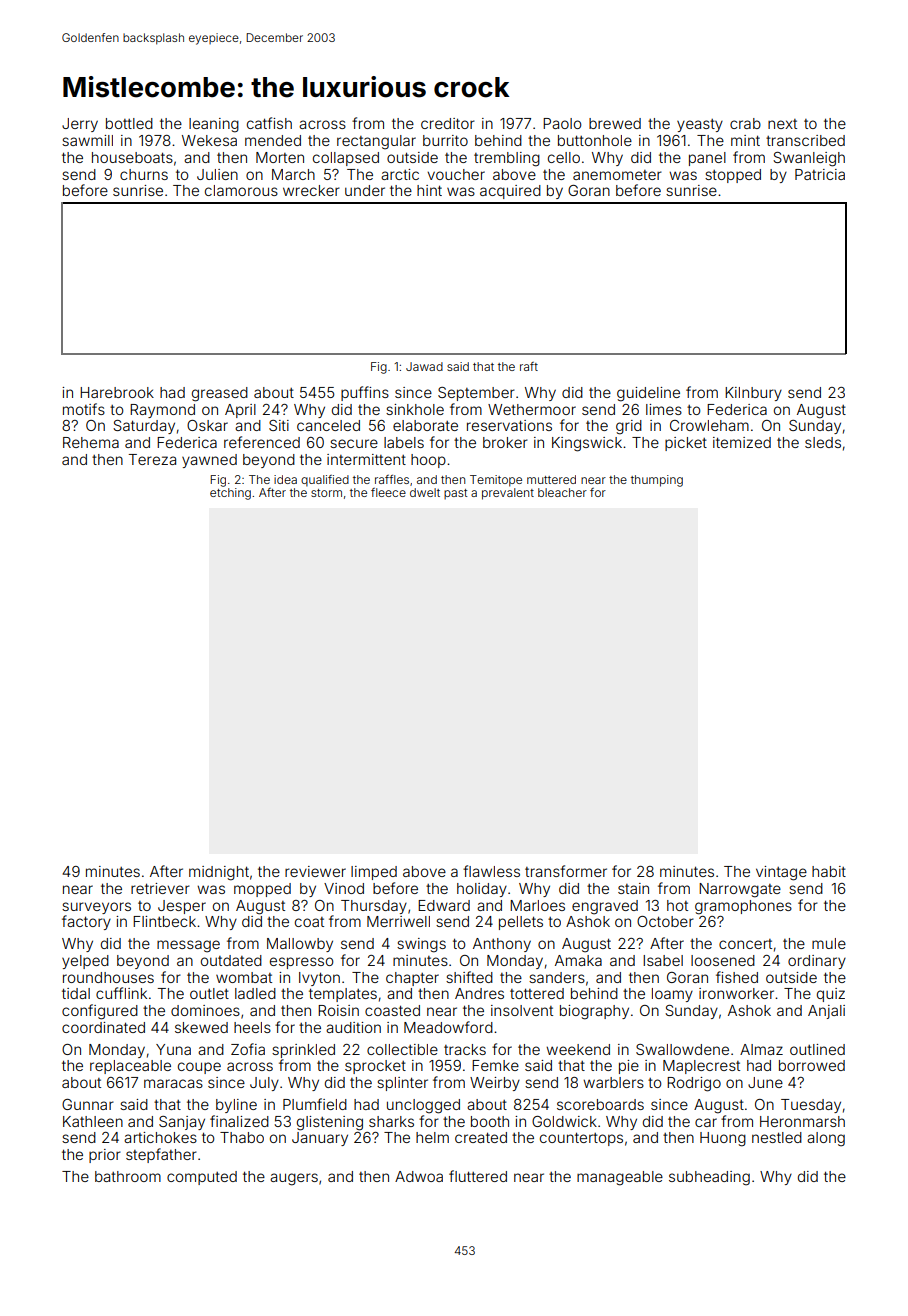  Describe the element at coordinates (677, 905) in the screenshot. I see `hot` at that location.
